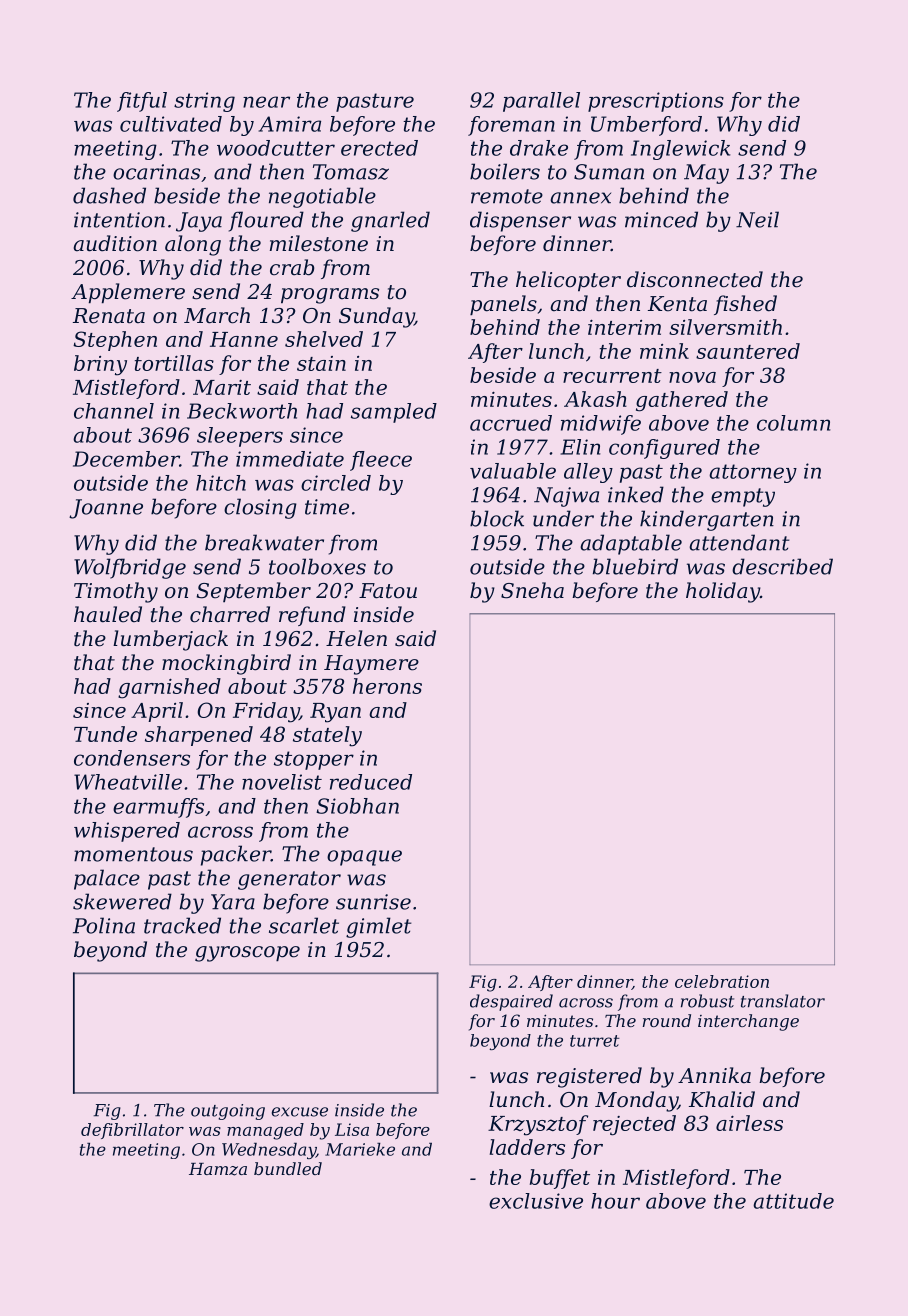  Describe the element at coordinates (288, 1168) in the screenshot. I see `bundled` at that location.
